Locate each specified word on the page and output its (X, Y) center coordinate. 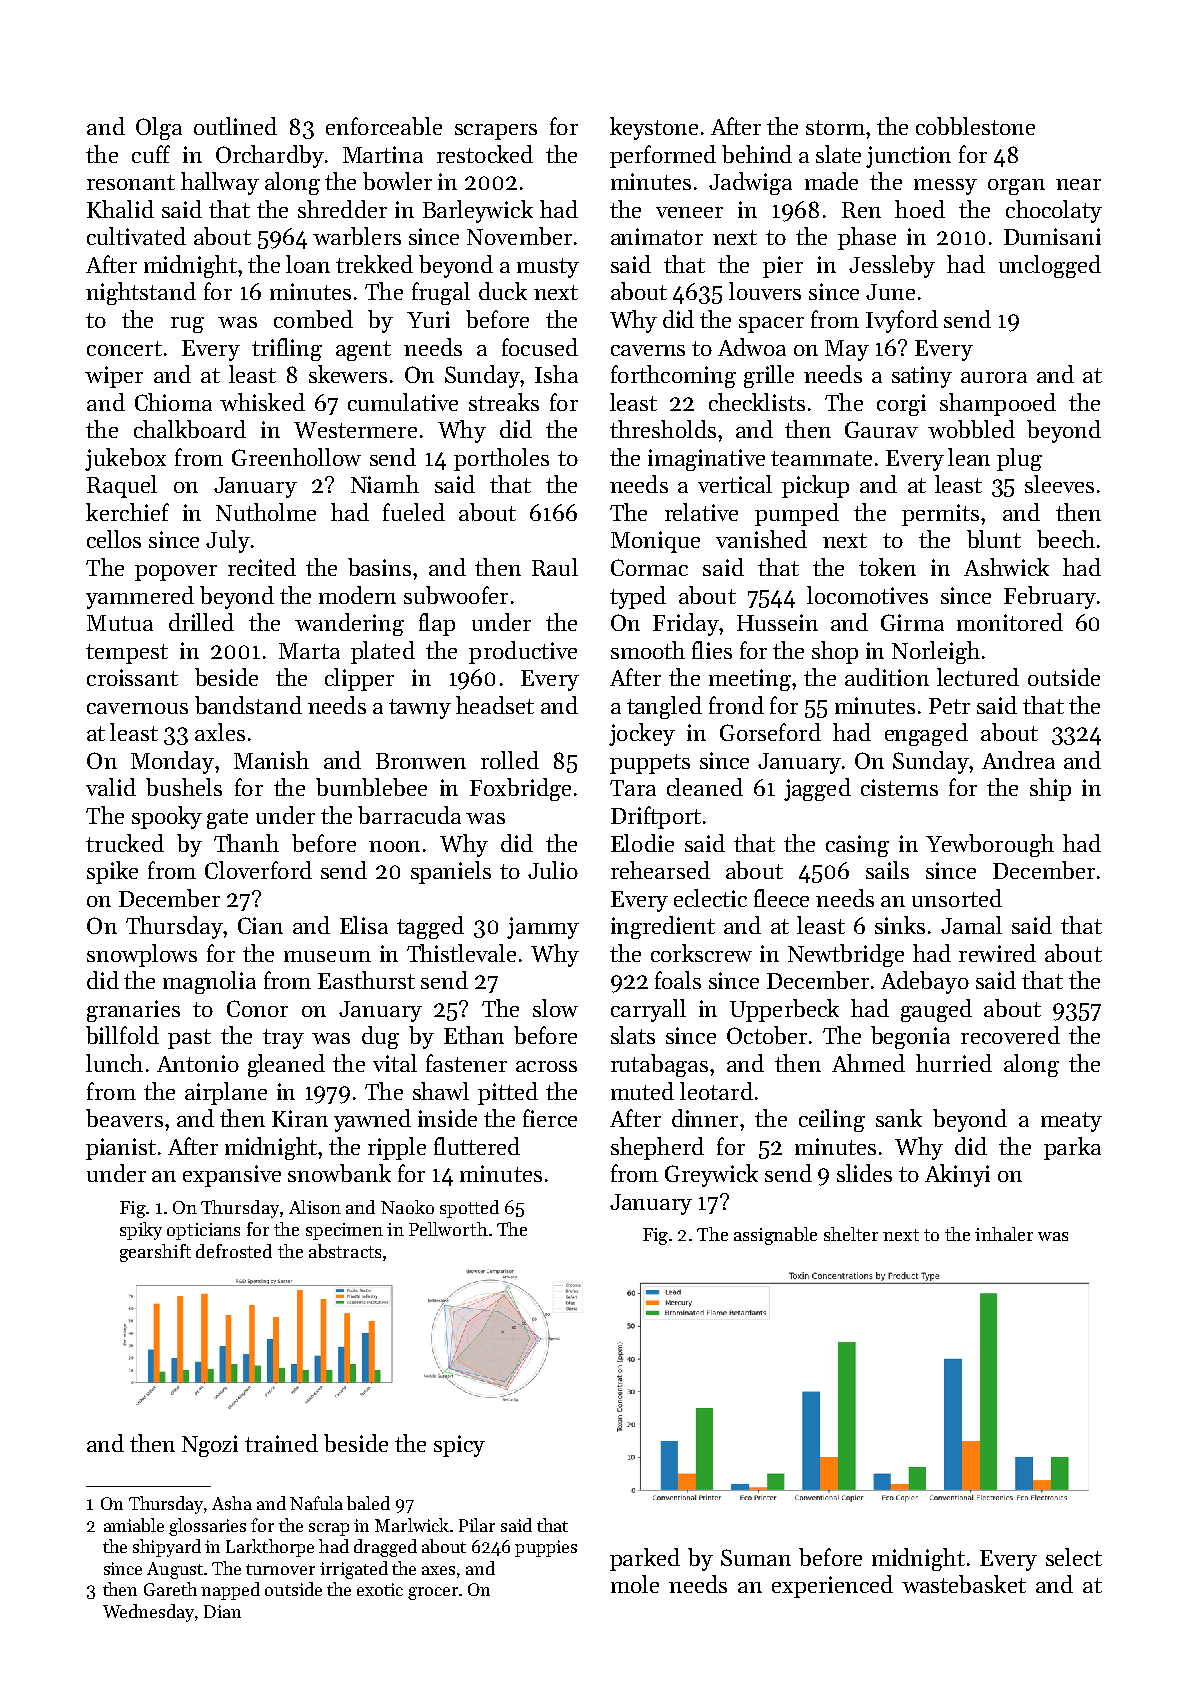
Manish (271, 760)
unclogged (1050, 266)
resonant (131, 182)
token (887, 567)
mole (635, 1584)
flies (712, 650)
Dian (222, 1611)
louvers (765, 291)
